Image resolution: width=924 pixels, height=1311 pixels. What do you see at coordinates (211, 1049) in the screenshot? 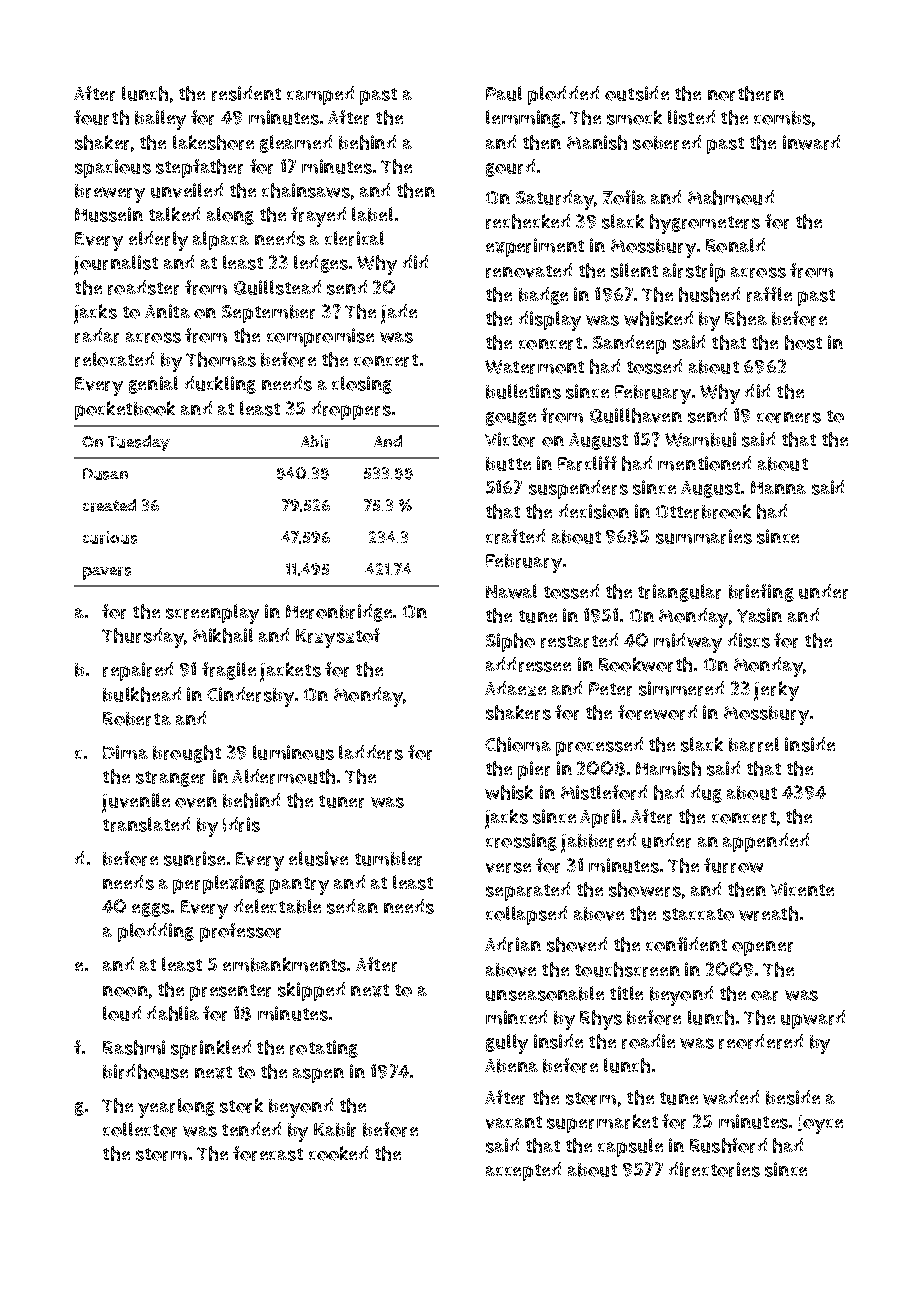
I see `sprinkled` at bounding box center [211, 1049].
